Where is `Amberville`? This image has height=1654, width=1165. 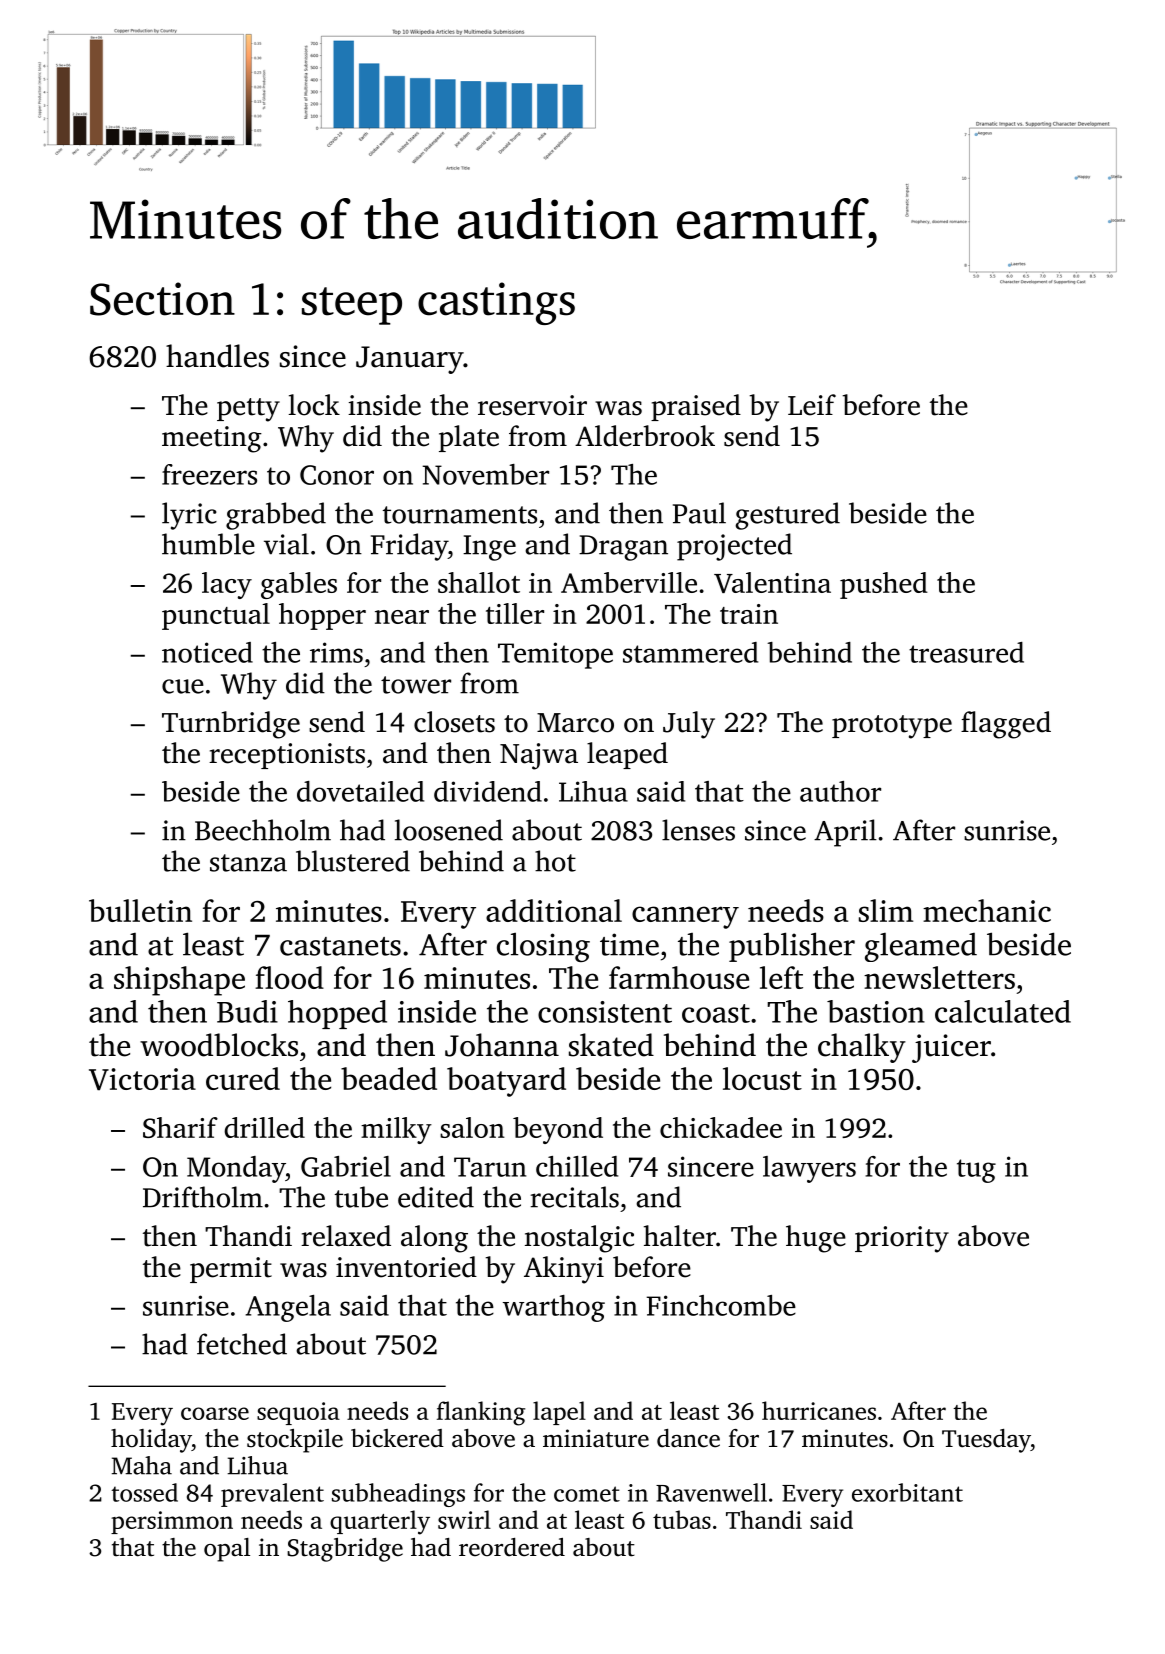 Amberville is located at coordinates (629, 582).
